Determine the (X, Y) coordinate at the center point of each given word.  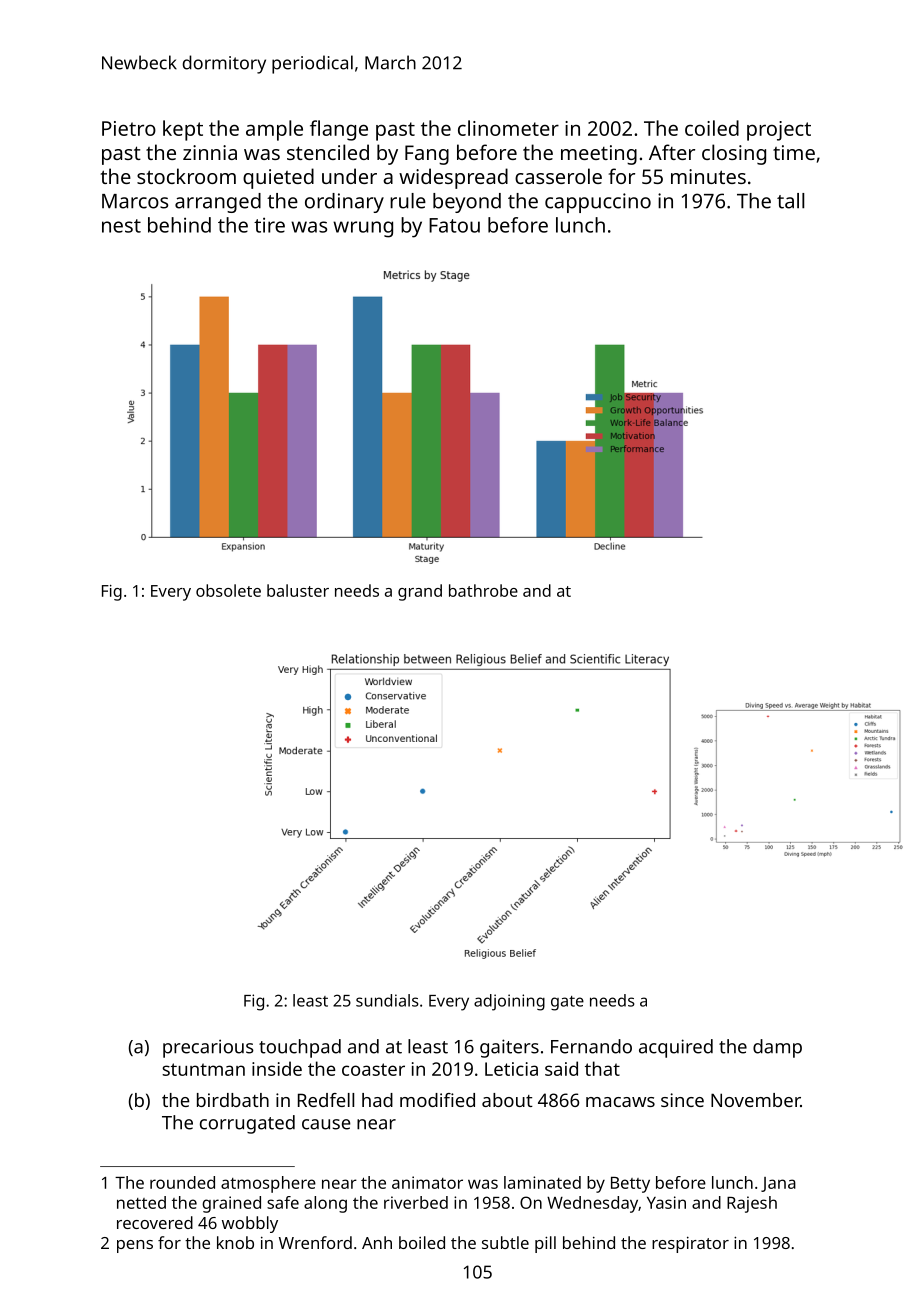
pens (135, 1246)
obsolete (228, 590)
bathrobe (483, 590)
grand (420, 592)
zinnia (210, 152)
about (507, 1100)
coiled (712, 128)
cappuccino (598, 203)
